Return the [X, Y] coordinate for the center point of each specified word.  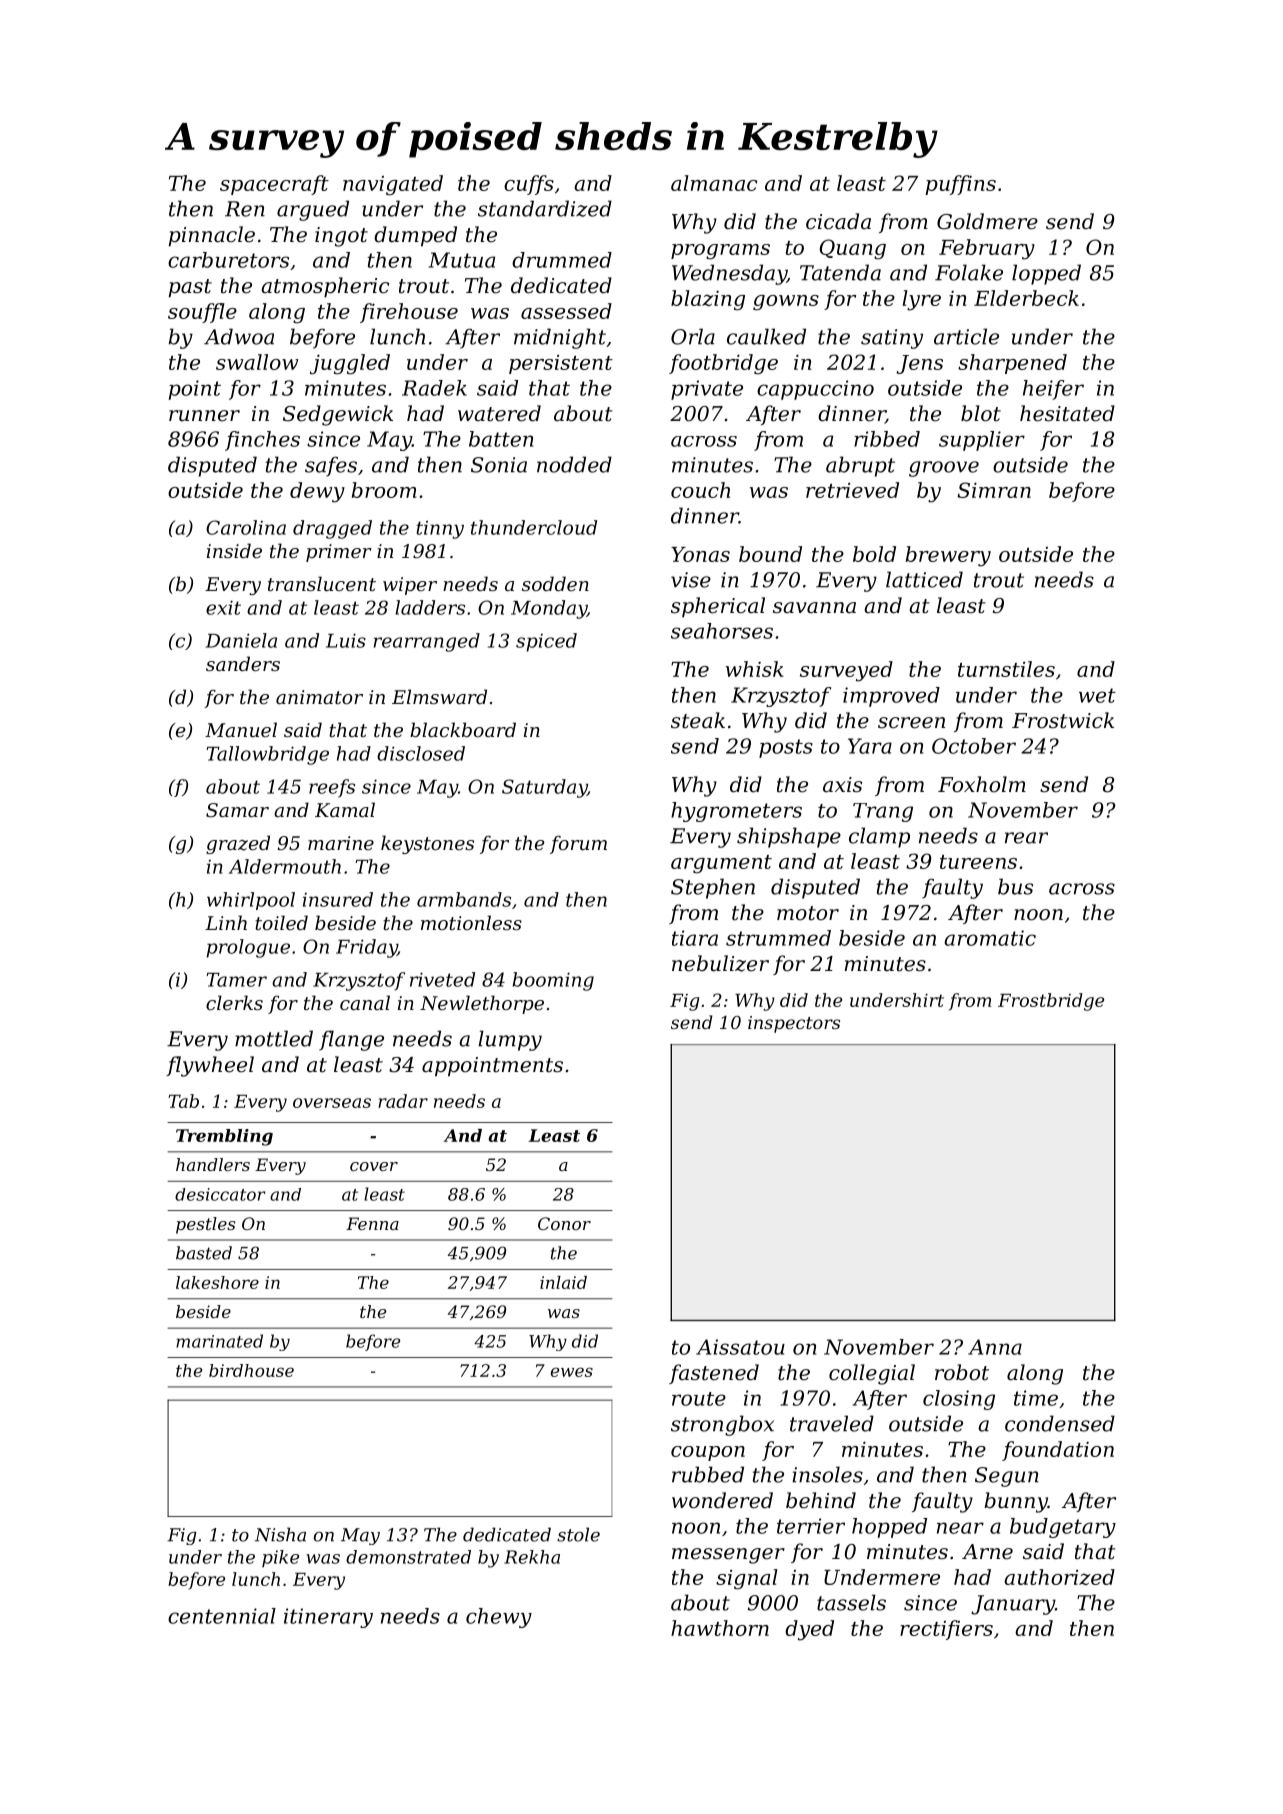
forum [578, 844]
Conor [564, 1223]
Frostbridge [1051, 1002]
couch [700, 490]
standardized [545, 208]
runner [204, 416]
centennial [222, 1616]
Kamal [345, 809]
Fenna [372, 1223]
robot [962, 1372]
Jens [919, 364]
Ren [245, 209]
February [987, 249]
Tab [183, 1101]
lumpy [510, 1040]
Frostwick [1063, 720]
